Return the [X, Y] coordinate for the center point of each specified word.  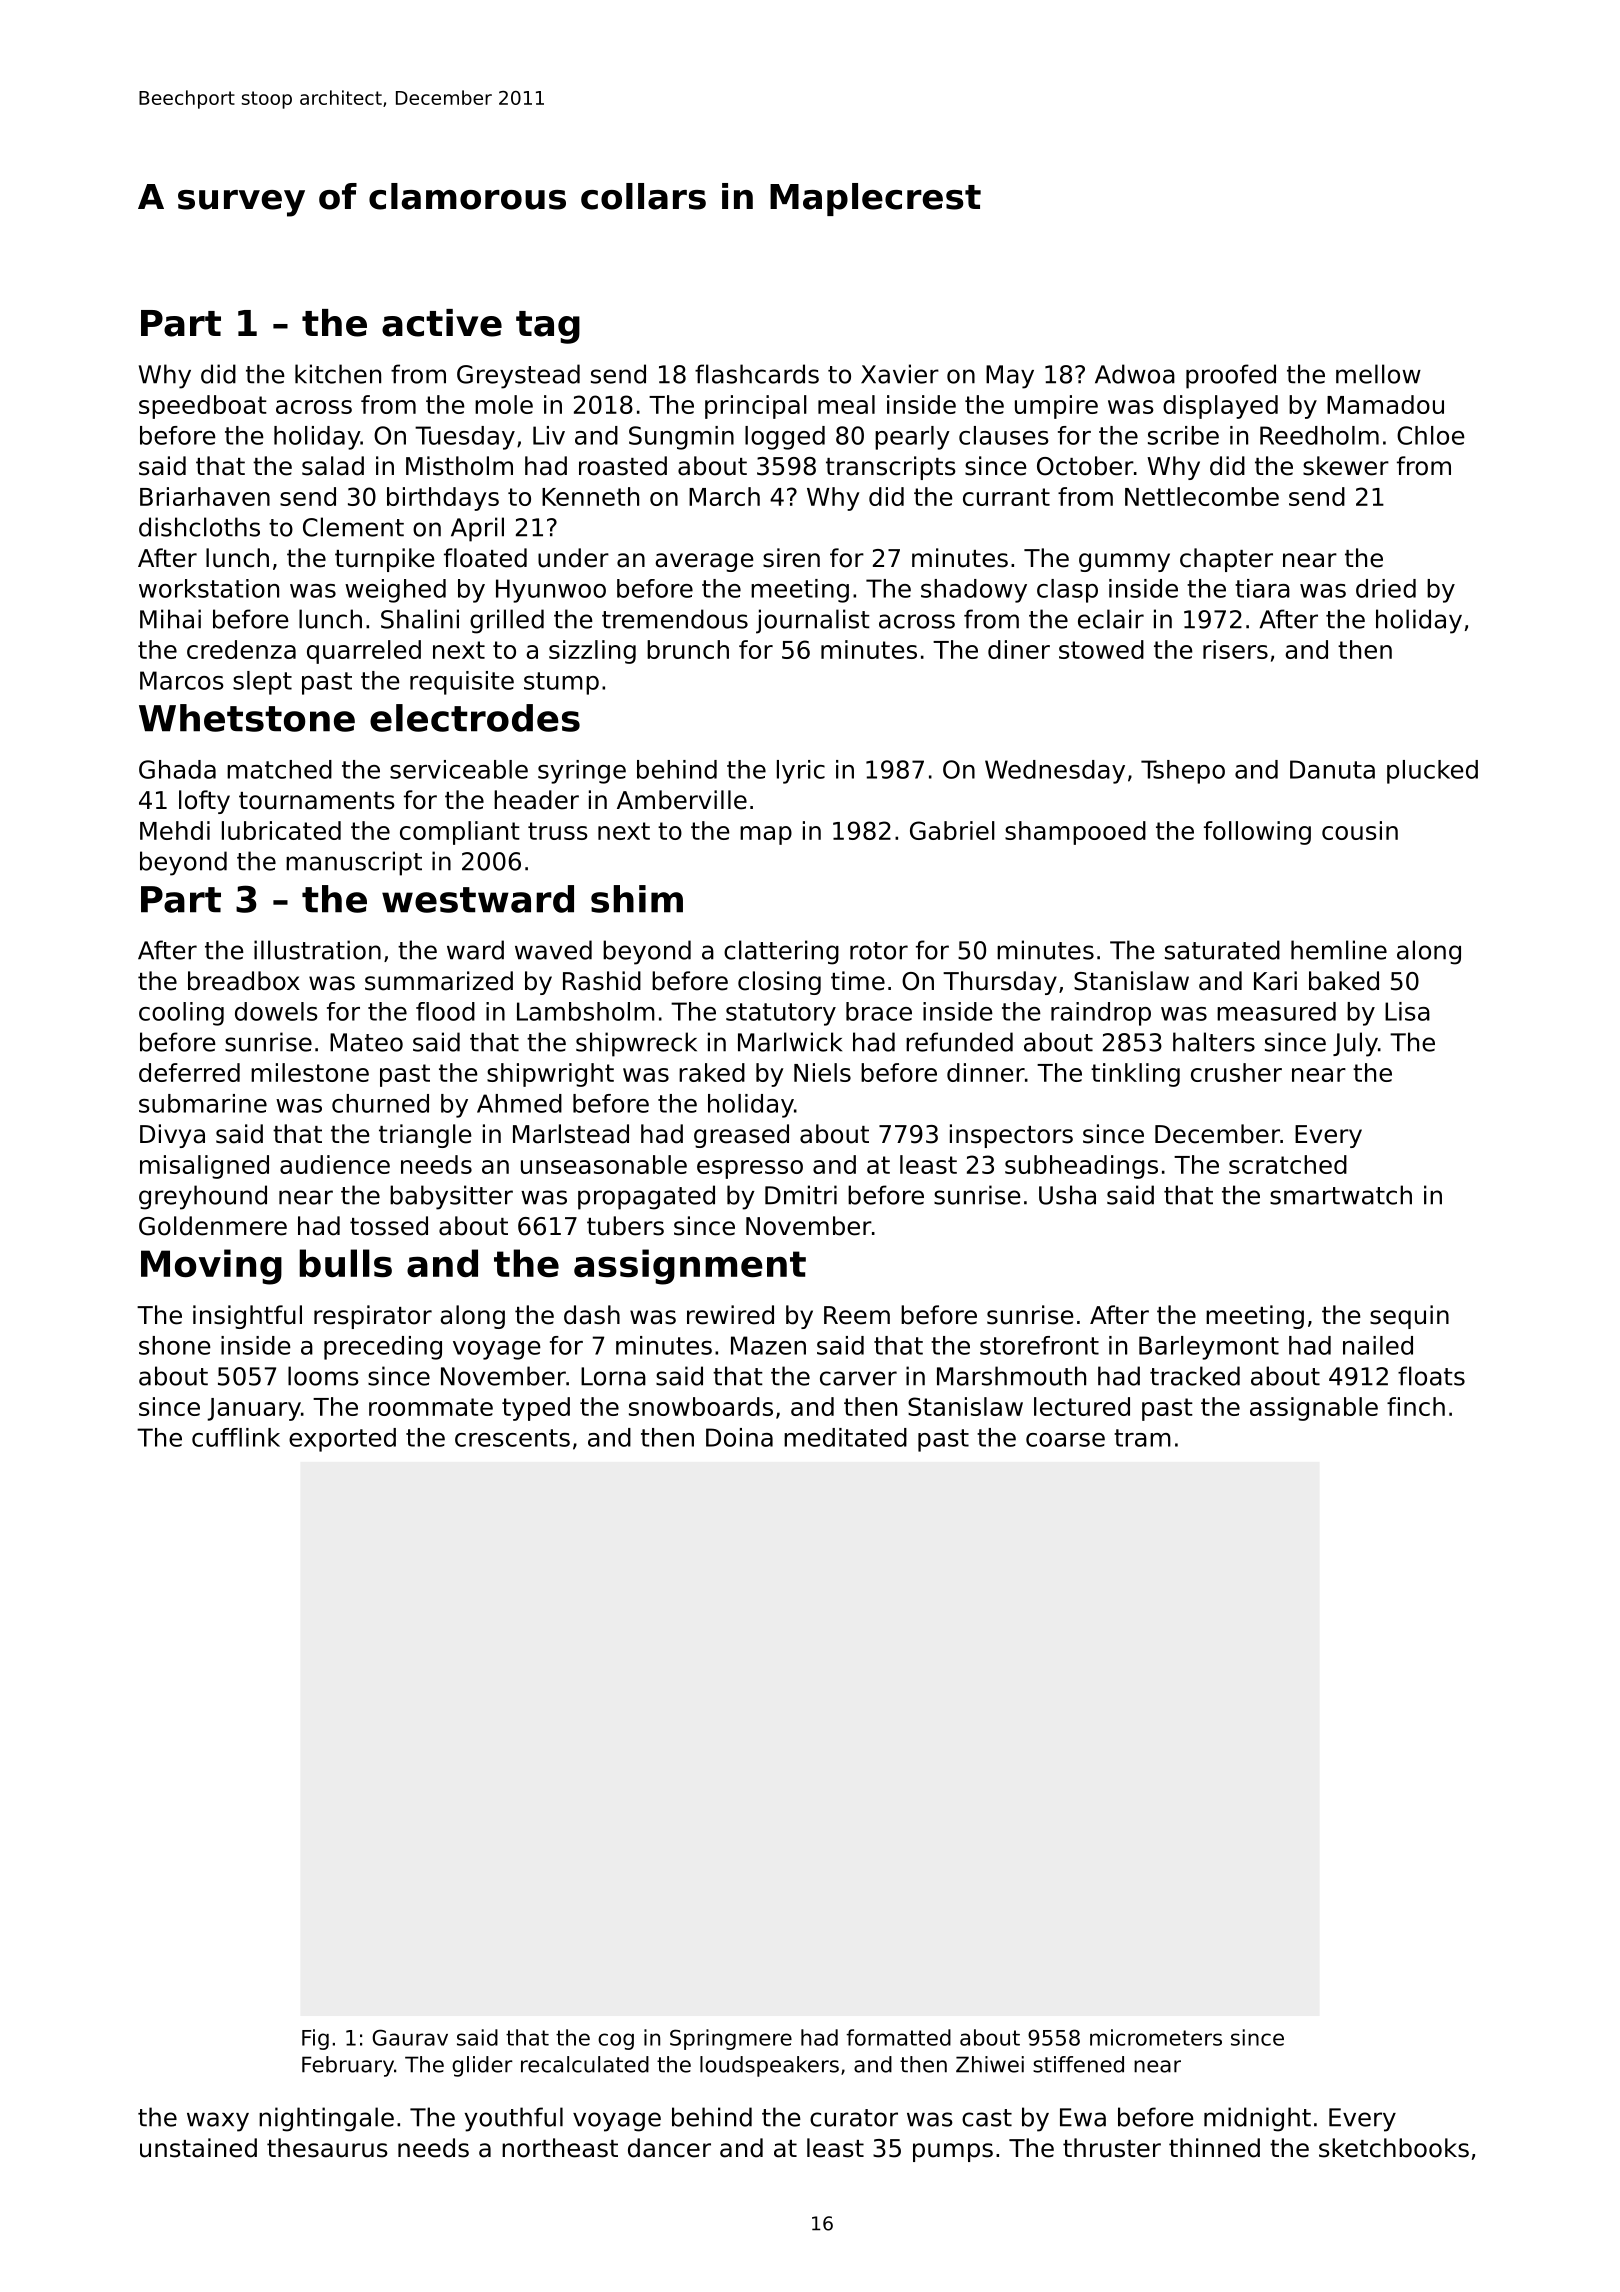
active [442, 323]
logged [785, 438]
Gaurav [410, 2037]
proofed [1231, 376]
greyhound [203, 1197]
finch [1416, 1406]
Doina [739, 1437]
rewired [730, 1315]
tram [1142, 1438]
